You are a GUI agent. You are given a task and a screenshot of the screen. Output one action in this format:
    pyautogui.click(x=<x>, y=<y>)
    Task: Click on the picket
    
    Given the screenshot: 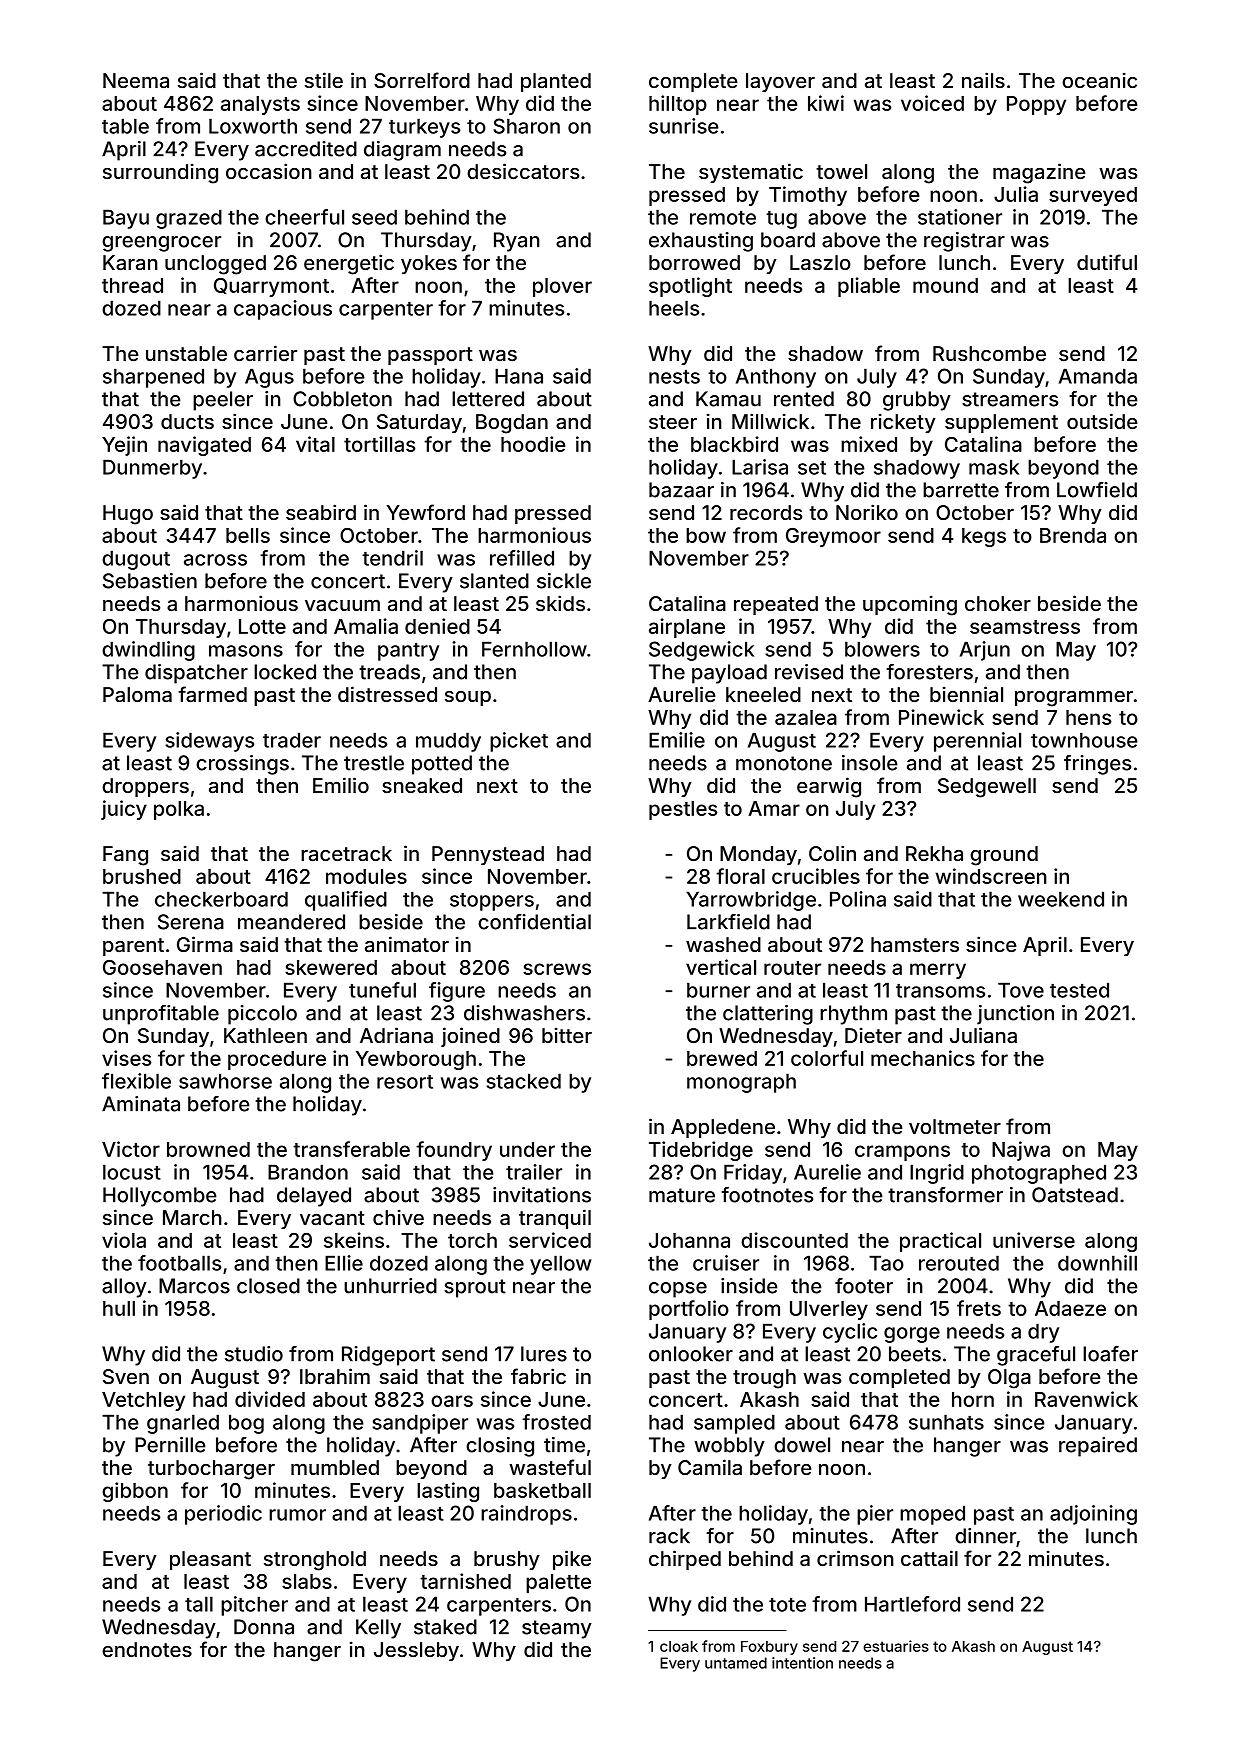 What is the action you would take?
    pyautogui.click(x=519, y=742)
